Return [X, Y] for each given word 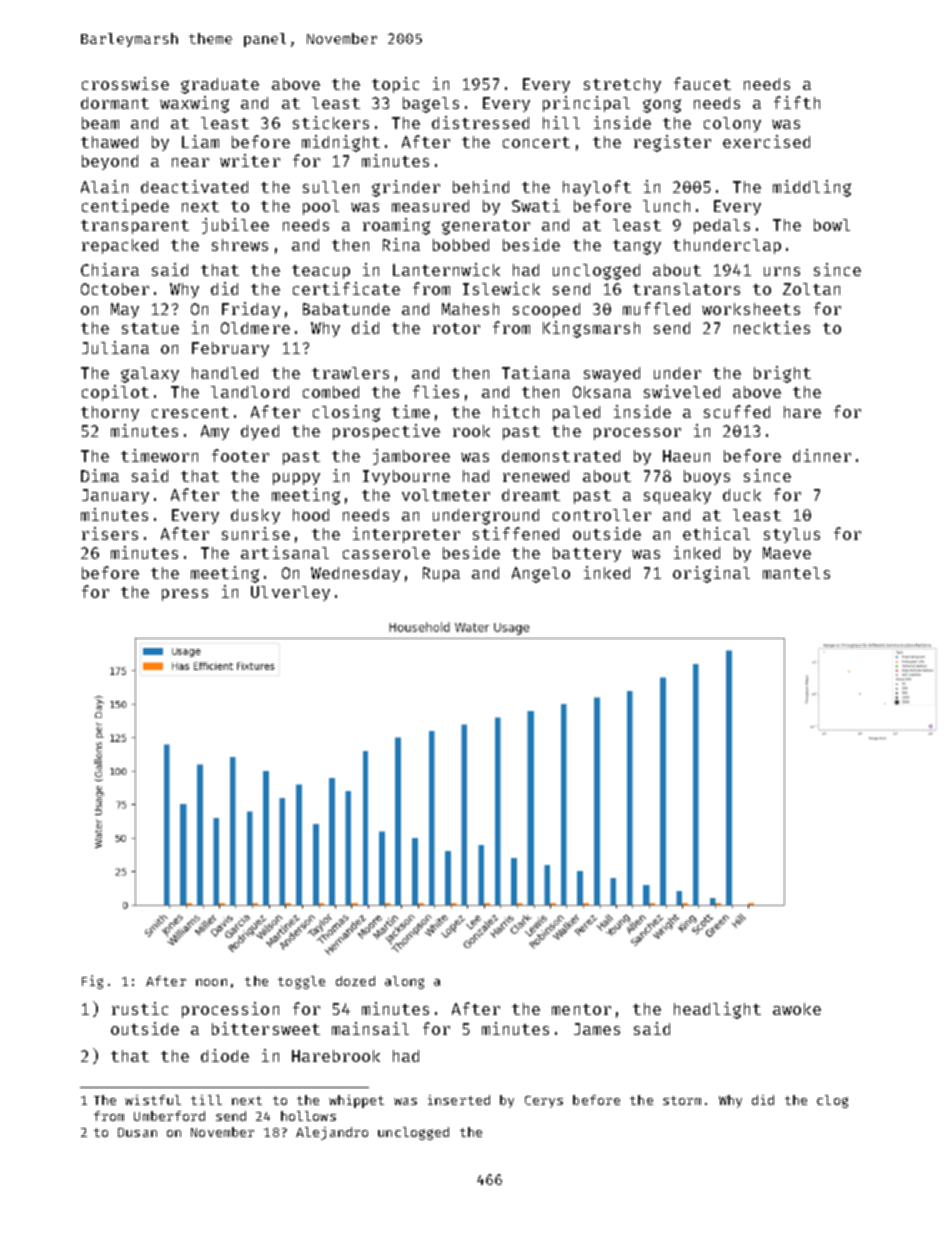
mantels [796, 573]
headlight [717, 1010]
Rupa [441, 574]
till [206, 1100]
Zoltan [811, 289]
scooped [546, 310]
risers [110, 533]
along [404, 982]
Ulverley [290, 593]
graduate [220, 86]
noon [211, 982]
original [711, 574]
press [185, 595]
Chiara [110, 269]
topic [395, 85]
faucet [702, 83]
